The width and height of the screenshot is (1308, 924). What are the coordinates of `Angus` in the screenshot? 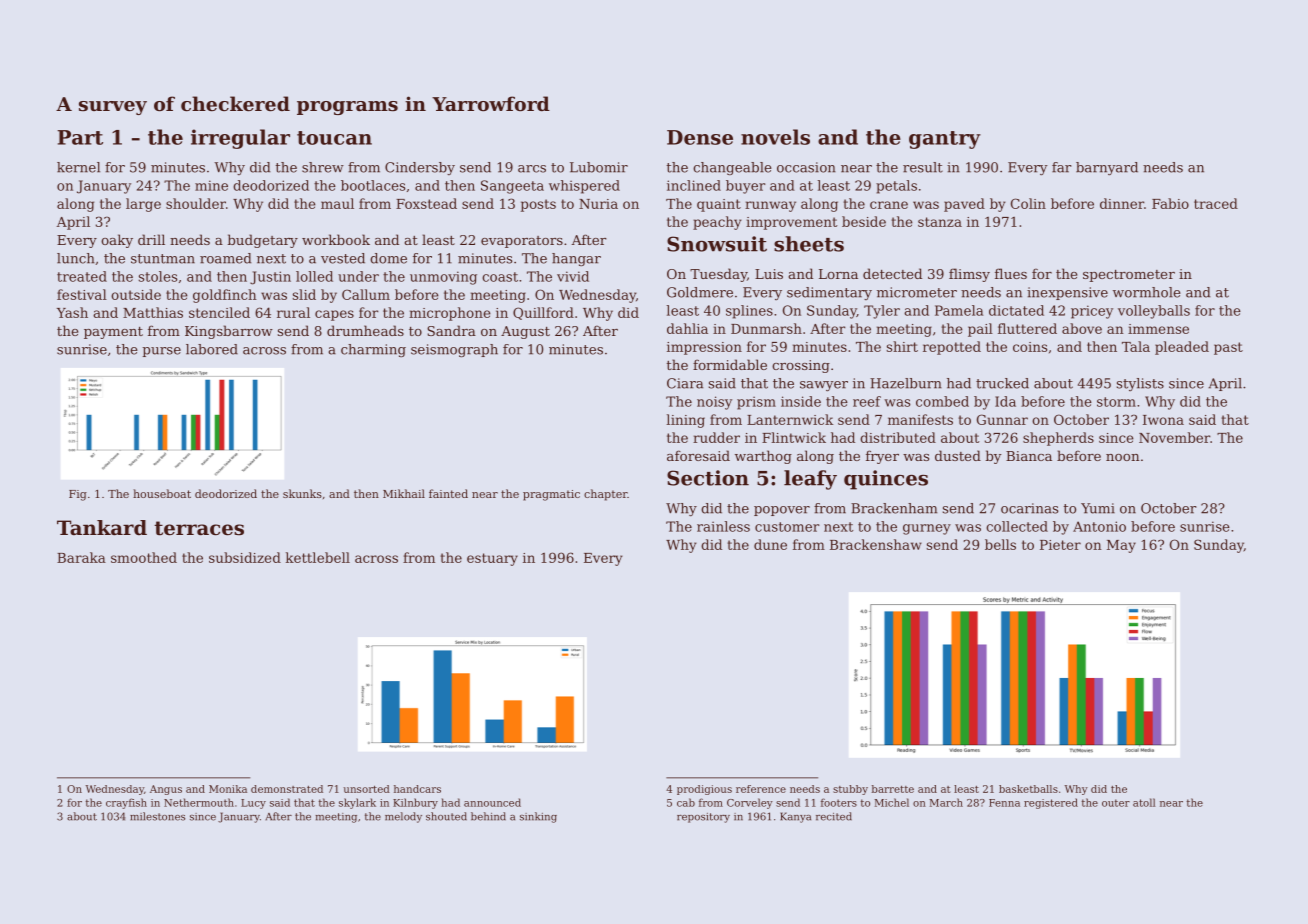 It's located at (166, 790).
